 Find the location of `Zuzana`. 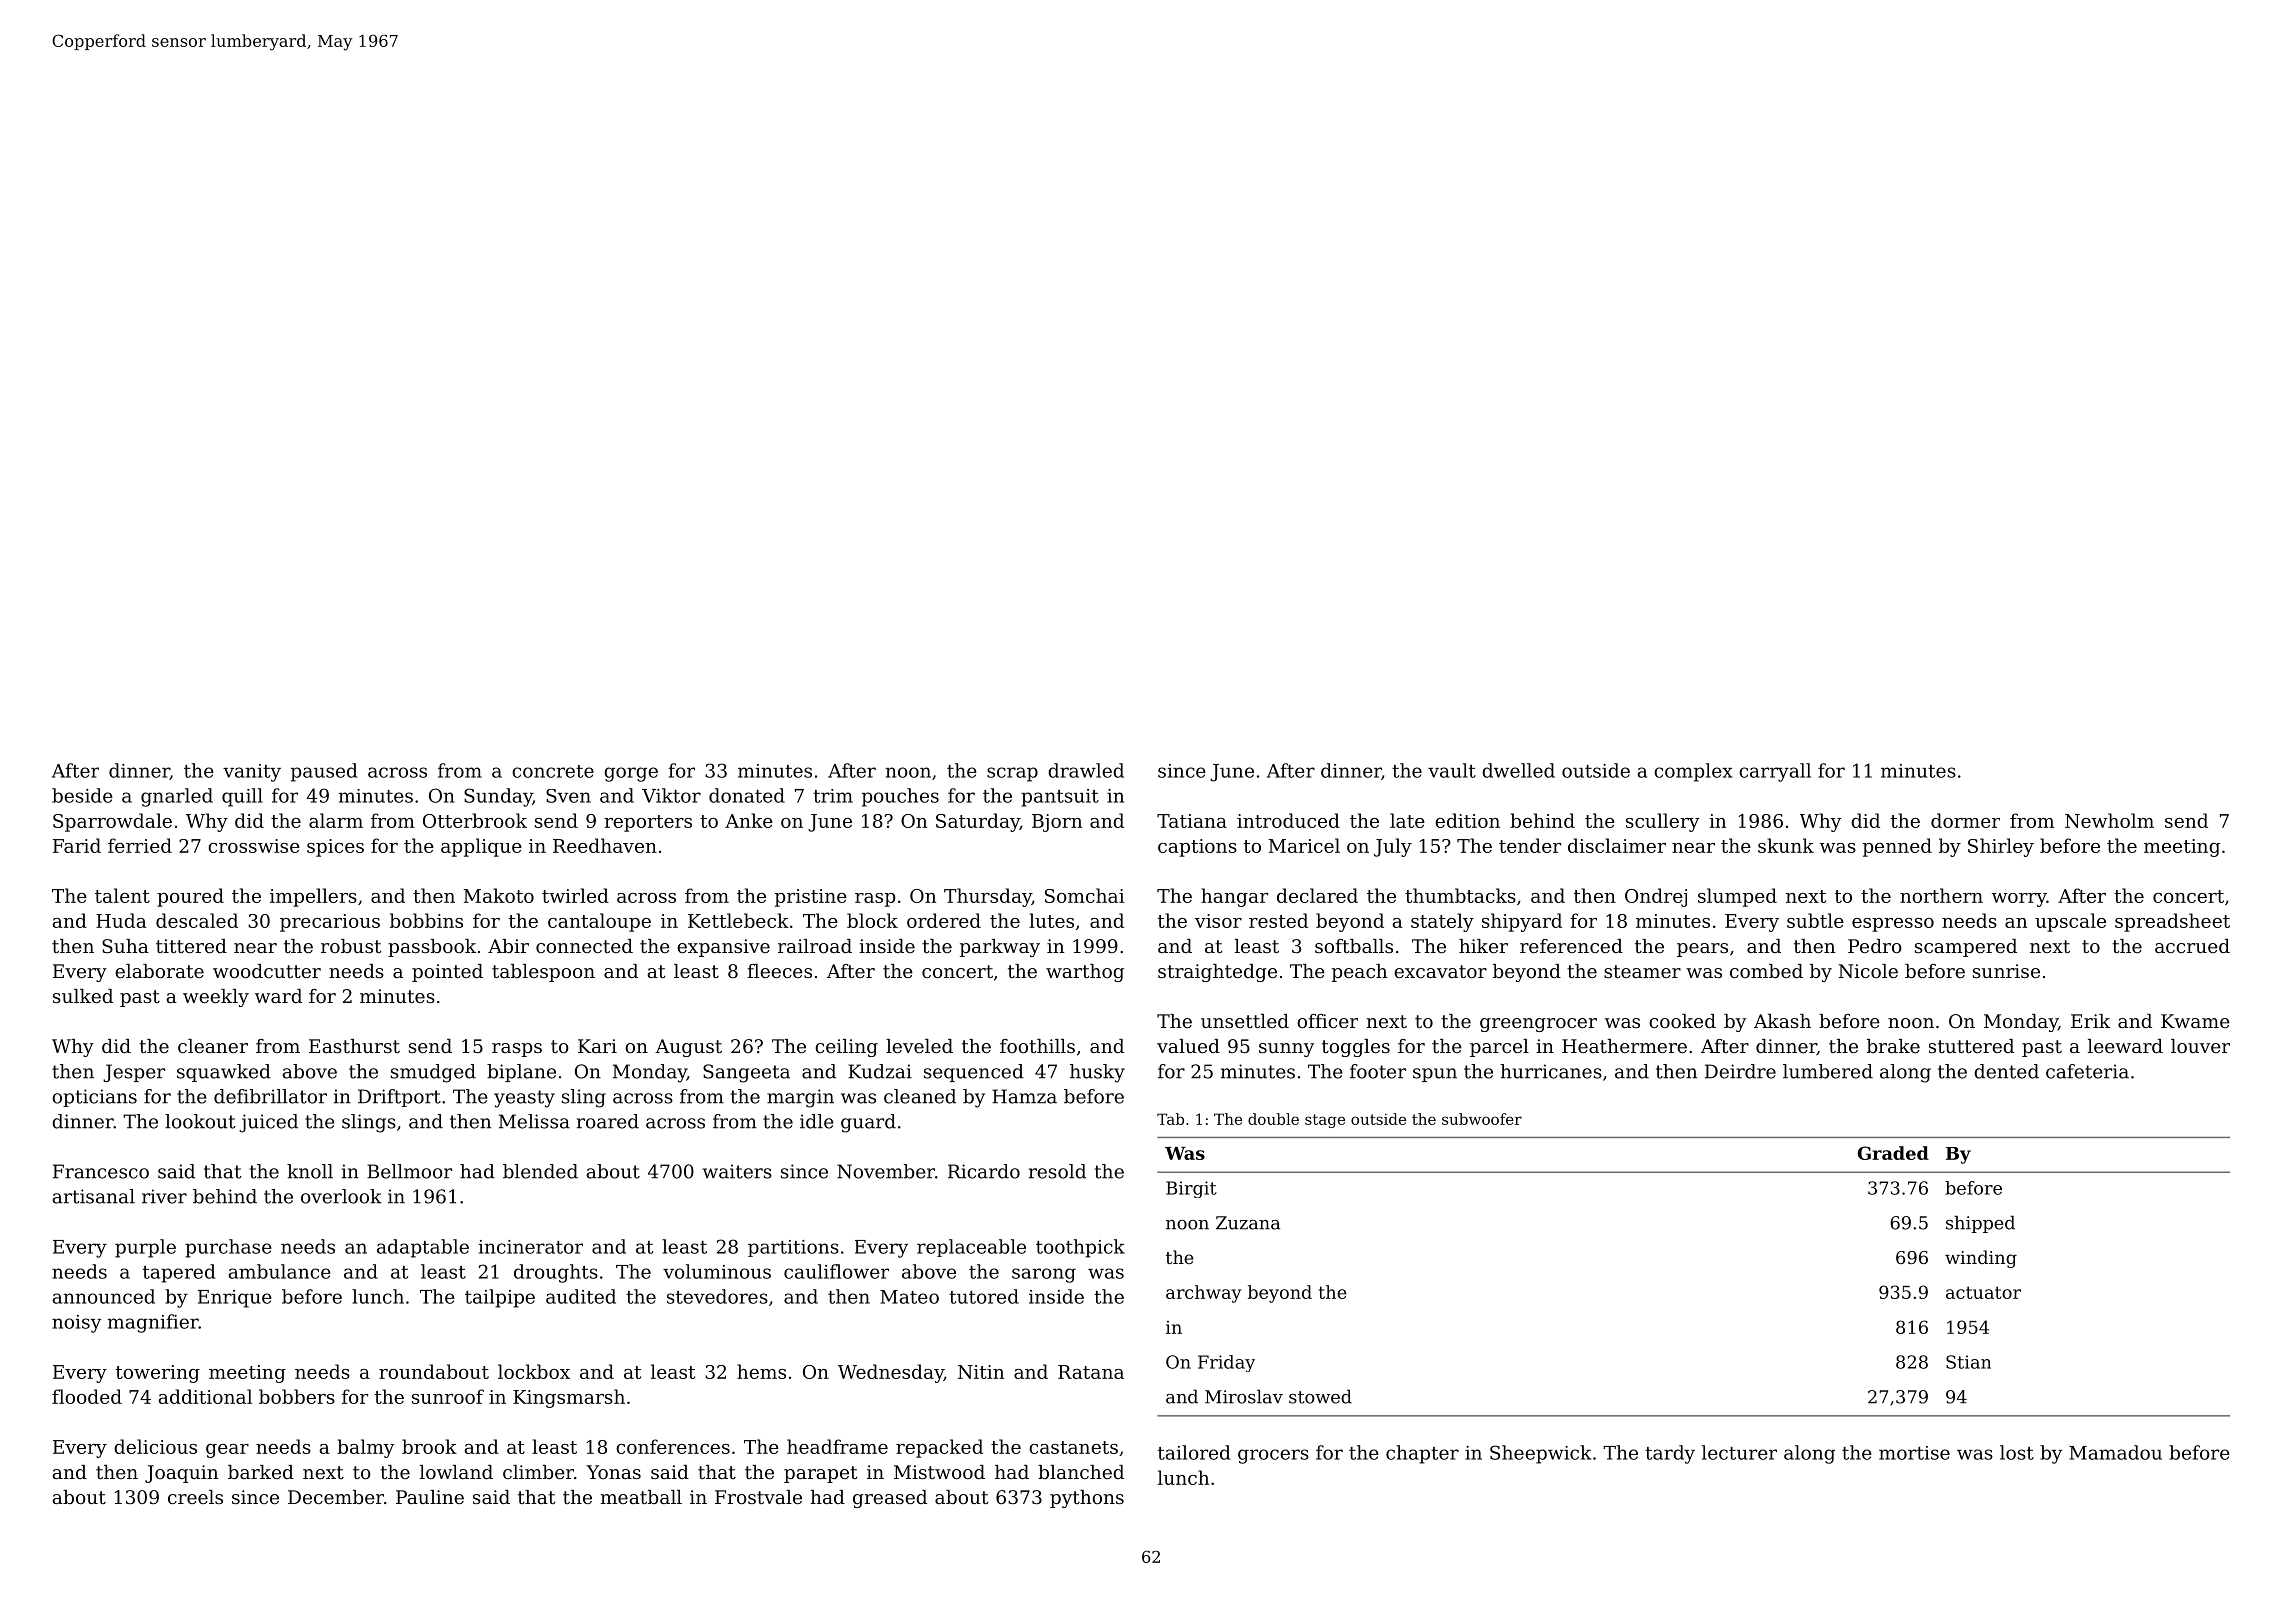

Zuzana is located at coordinates (1248, 1223).
